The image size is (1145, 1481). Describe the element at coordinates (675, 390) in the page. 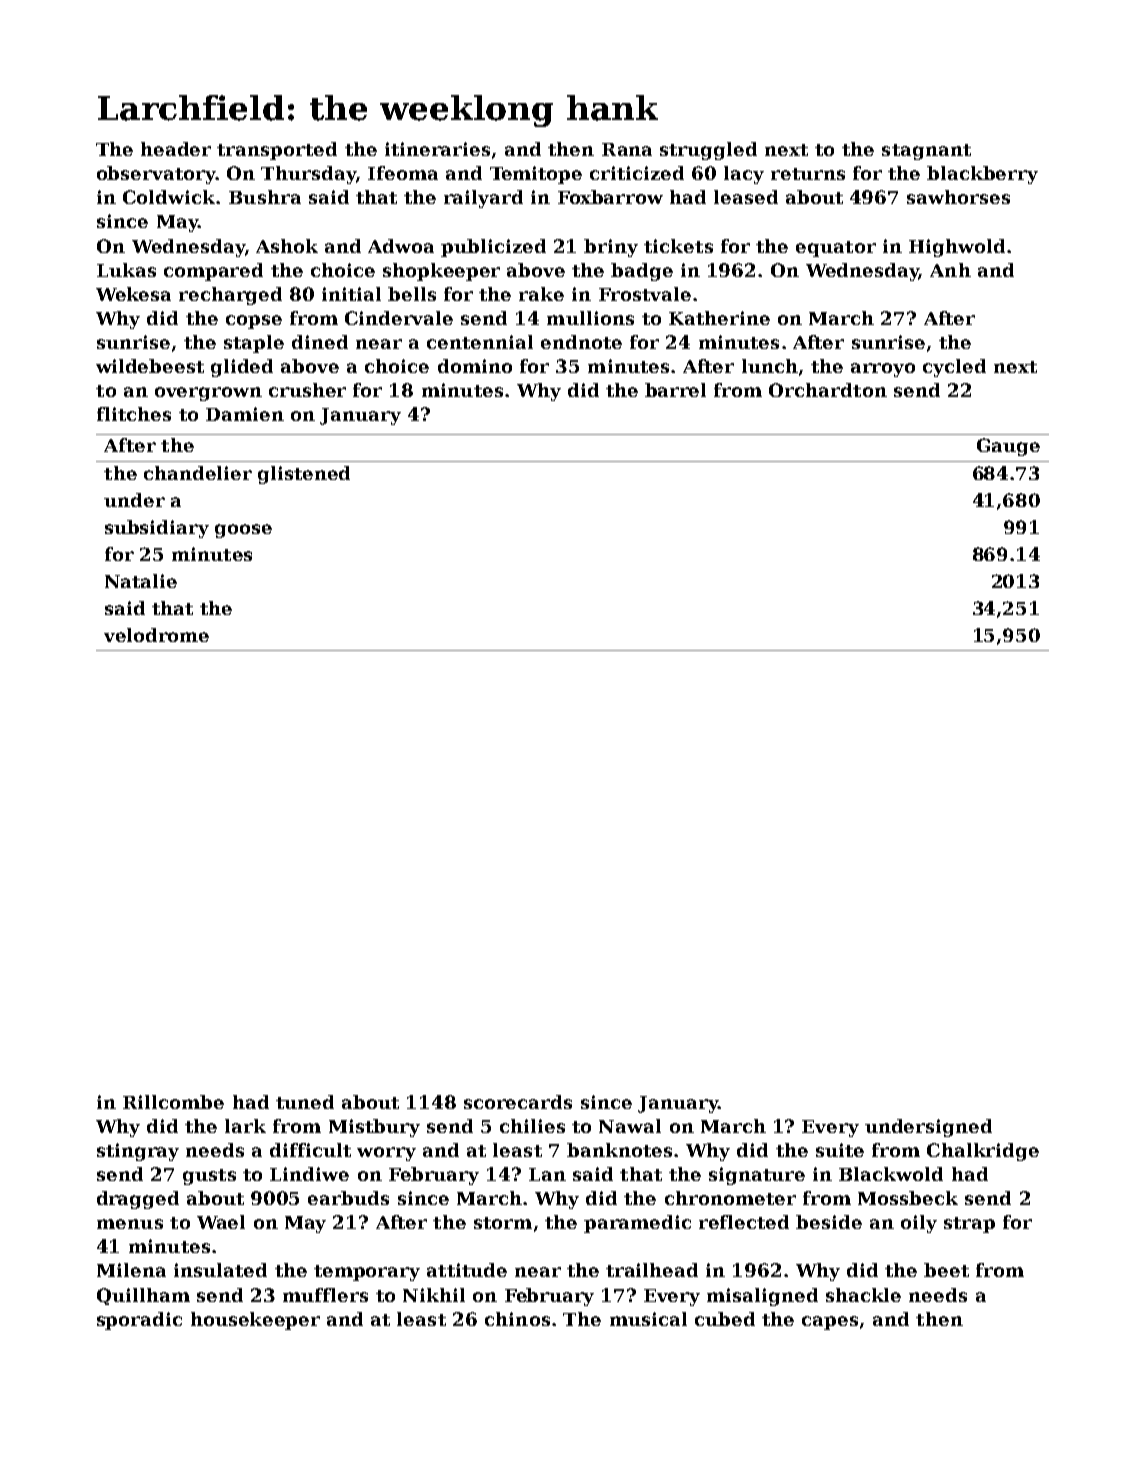

I see `barrel` at that location.
